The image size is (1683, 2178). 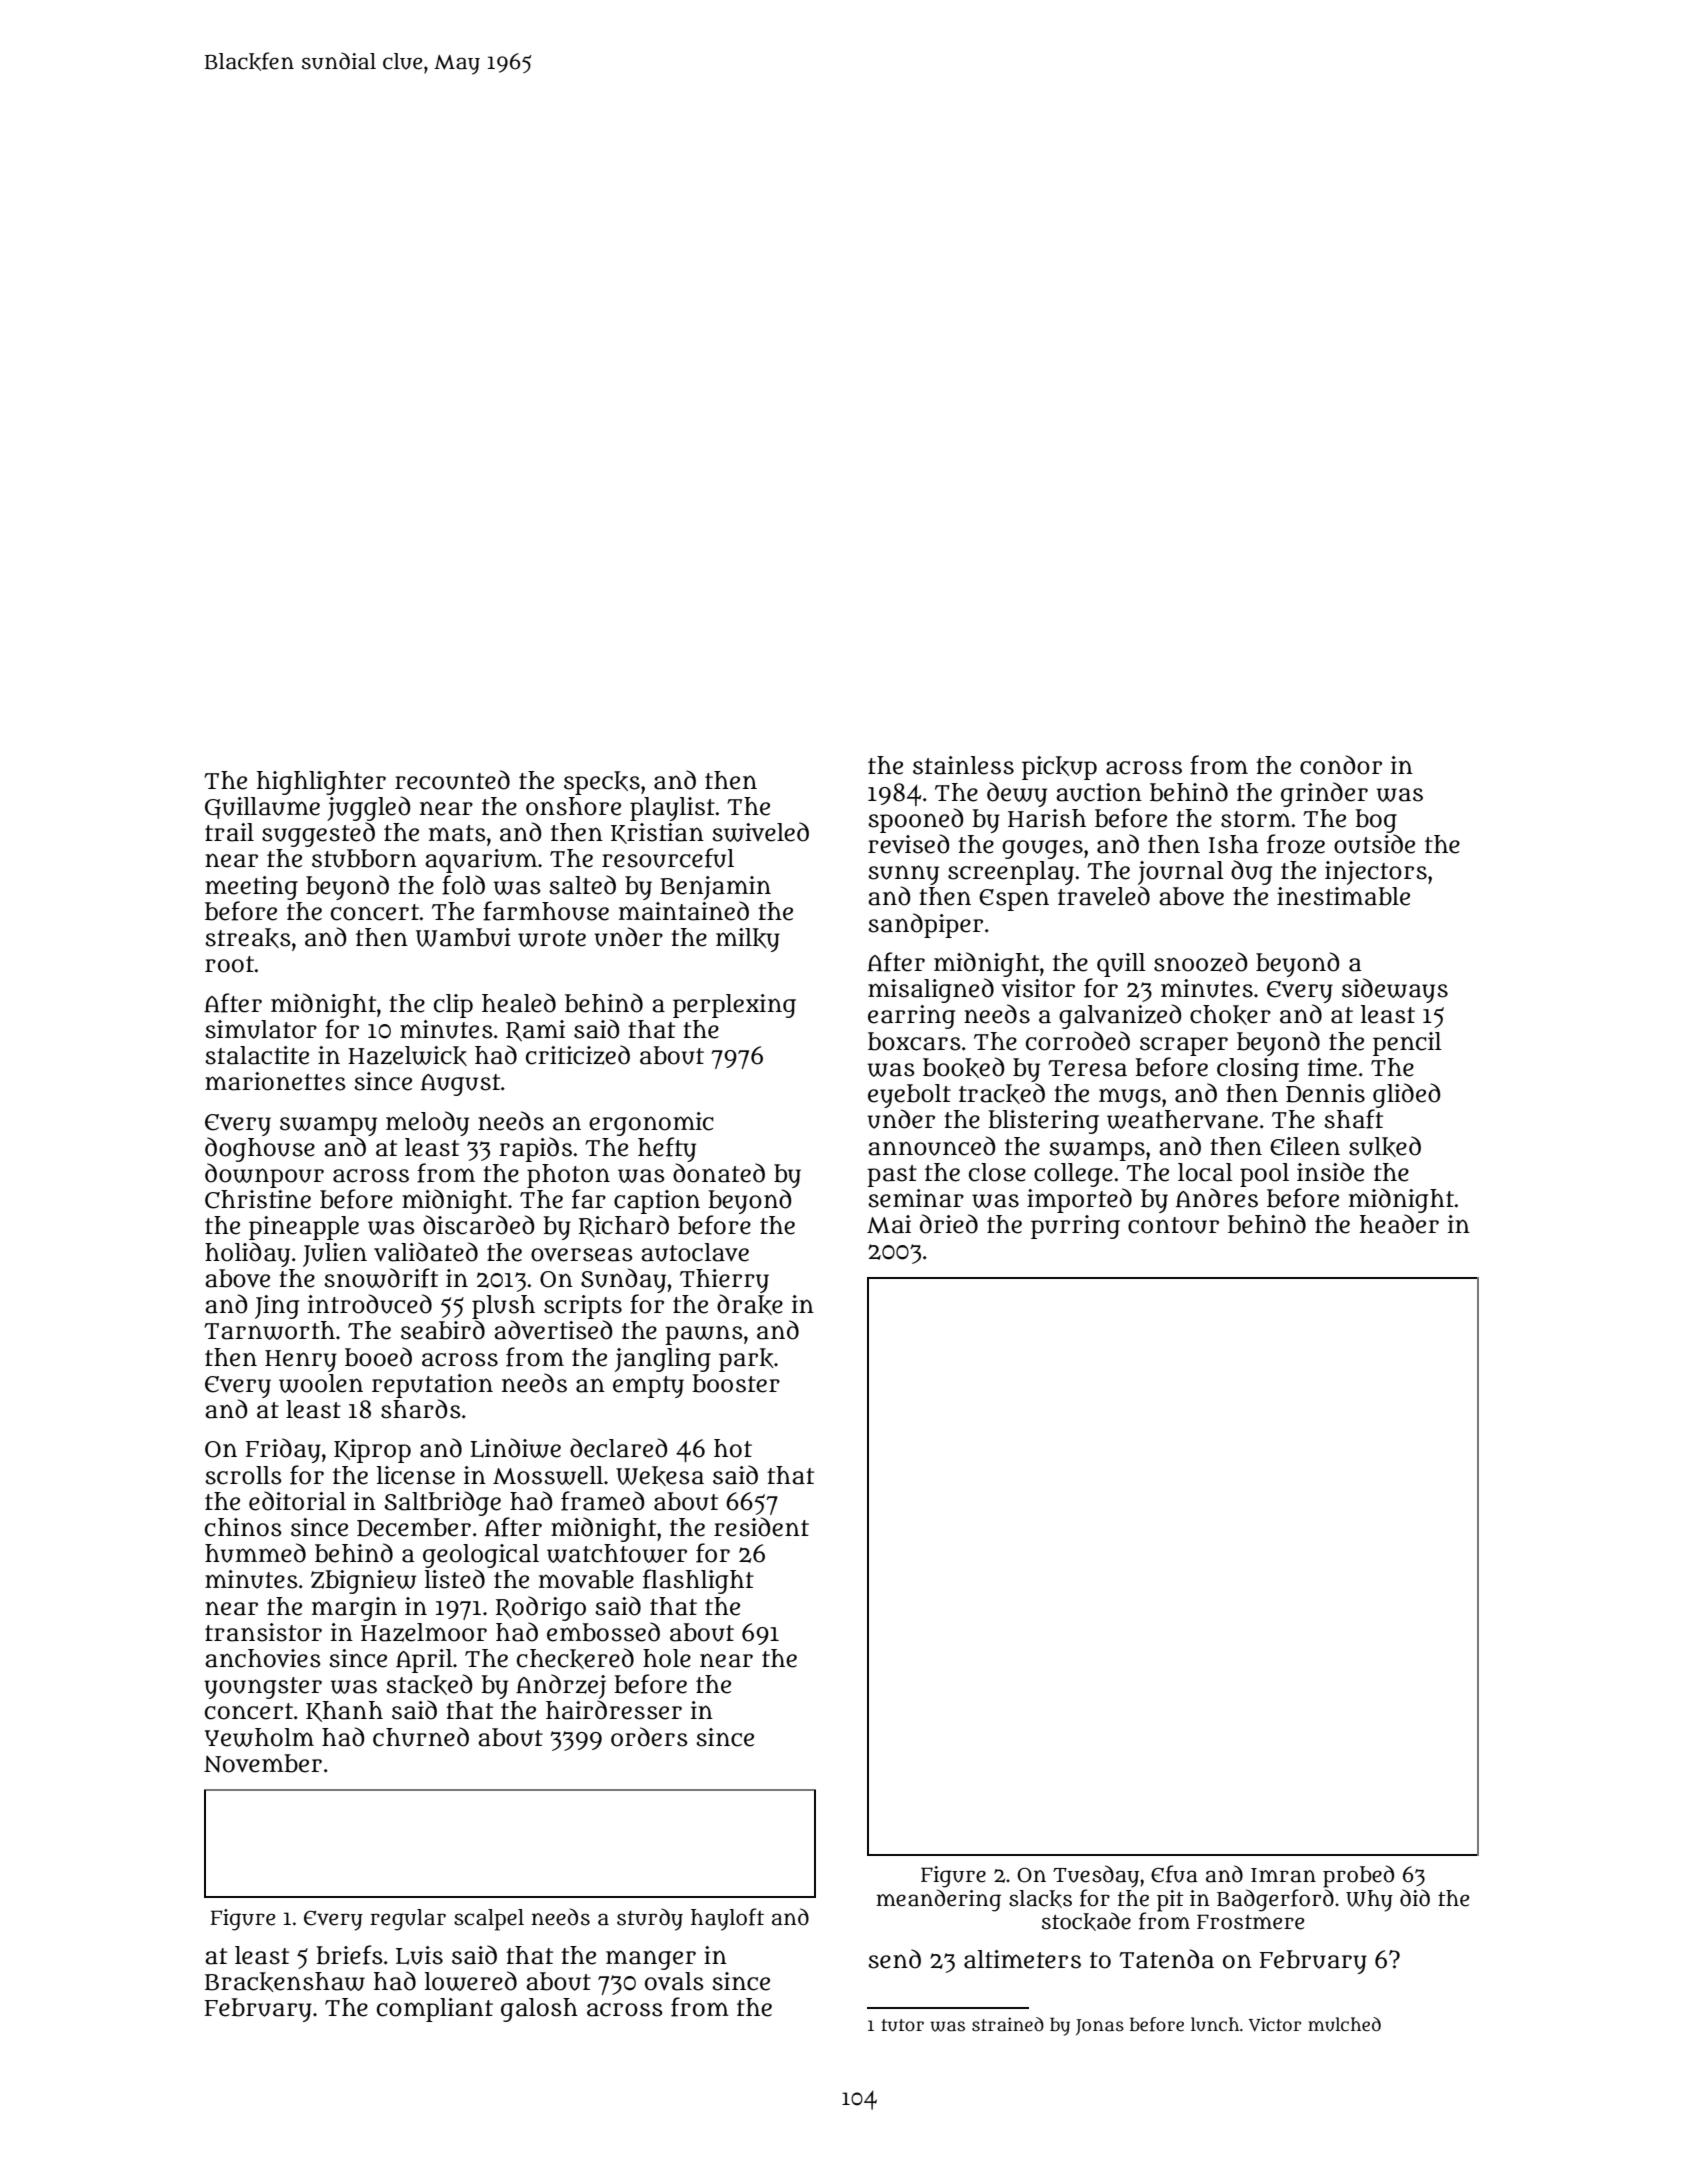 What do you see at coordinates (263, 1763) in the screenshot?
I see `November` at bounding box center [263, 1763].
